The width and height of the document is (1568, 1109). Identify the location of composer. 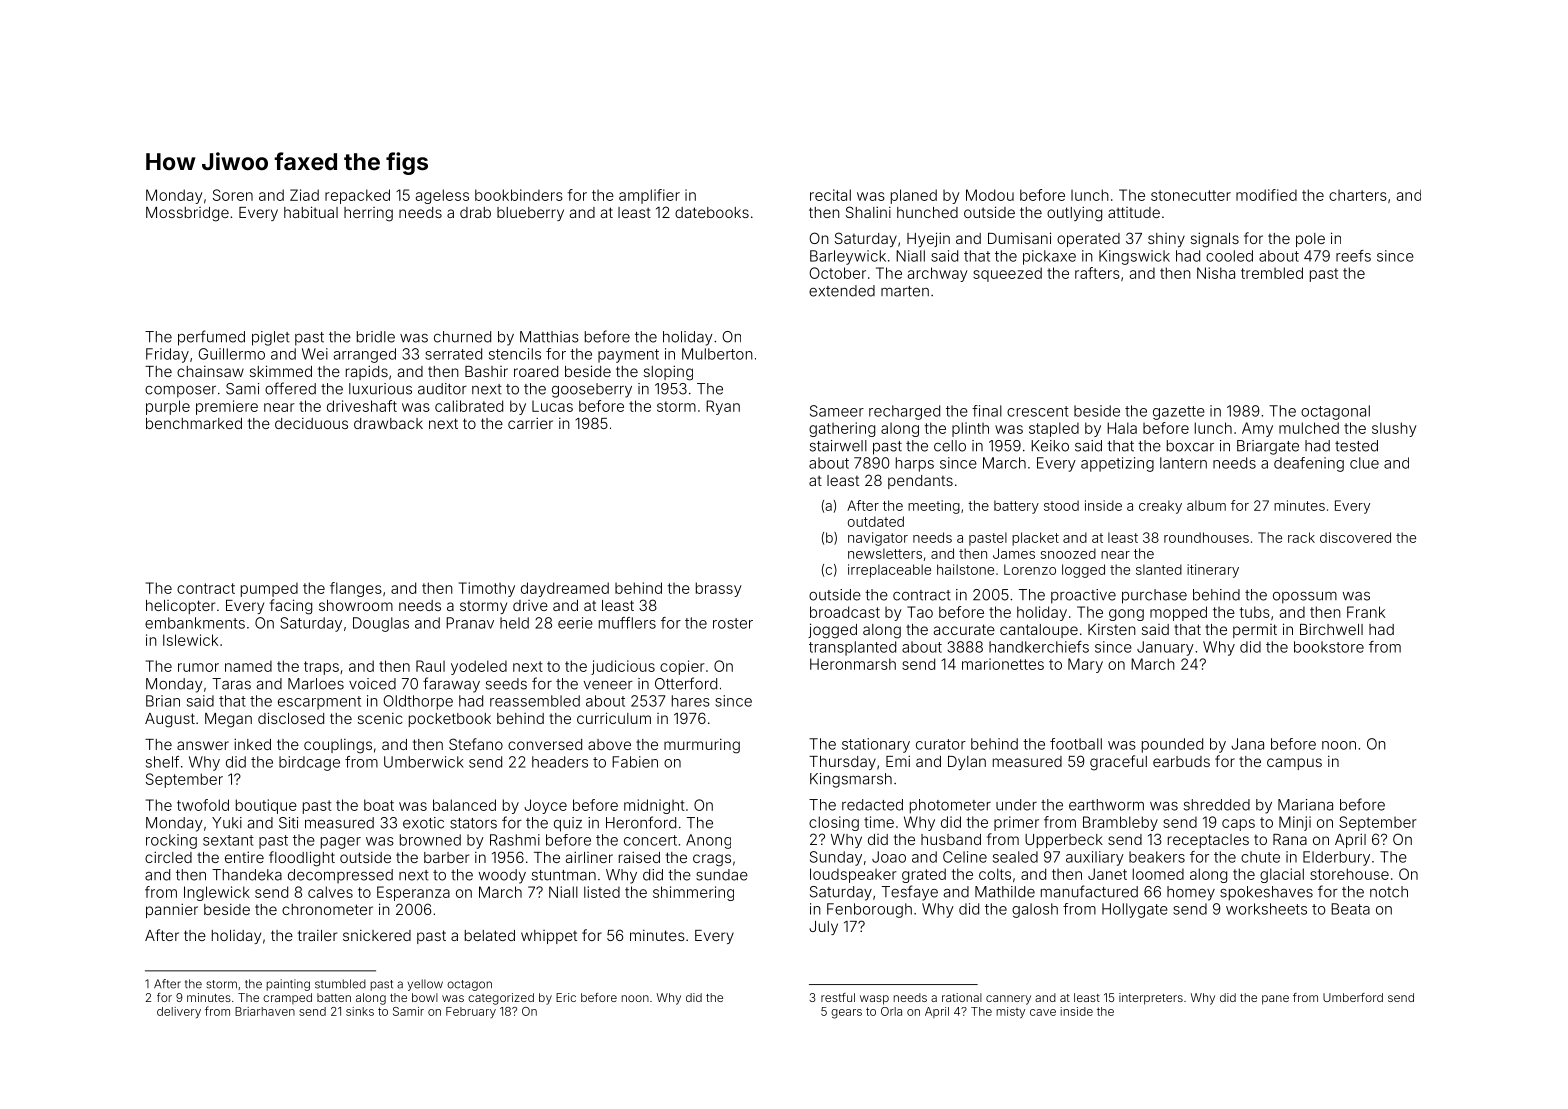
(180, 392).
